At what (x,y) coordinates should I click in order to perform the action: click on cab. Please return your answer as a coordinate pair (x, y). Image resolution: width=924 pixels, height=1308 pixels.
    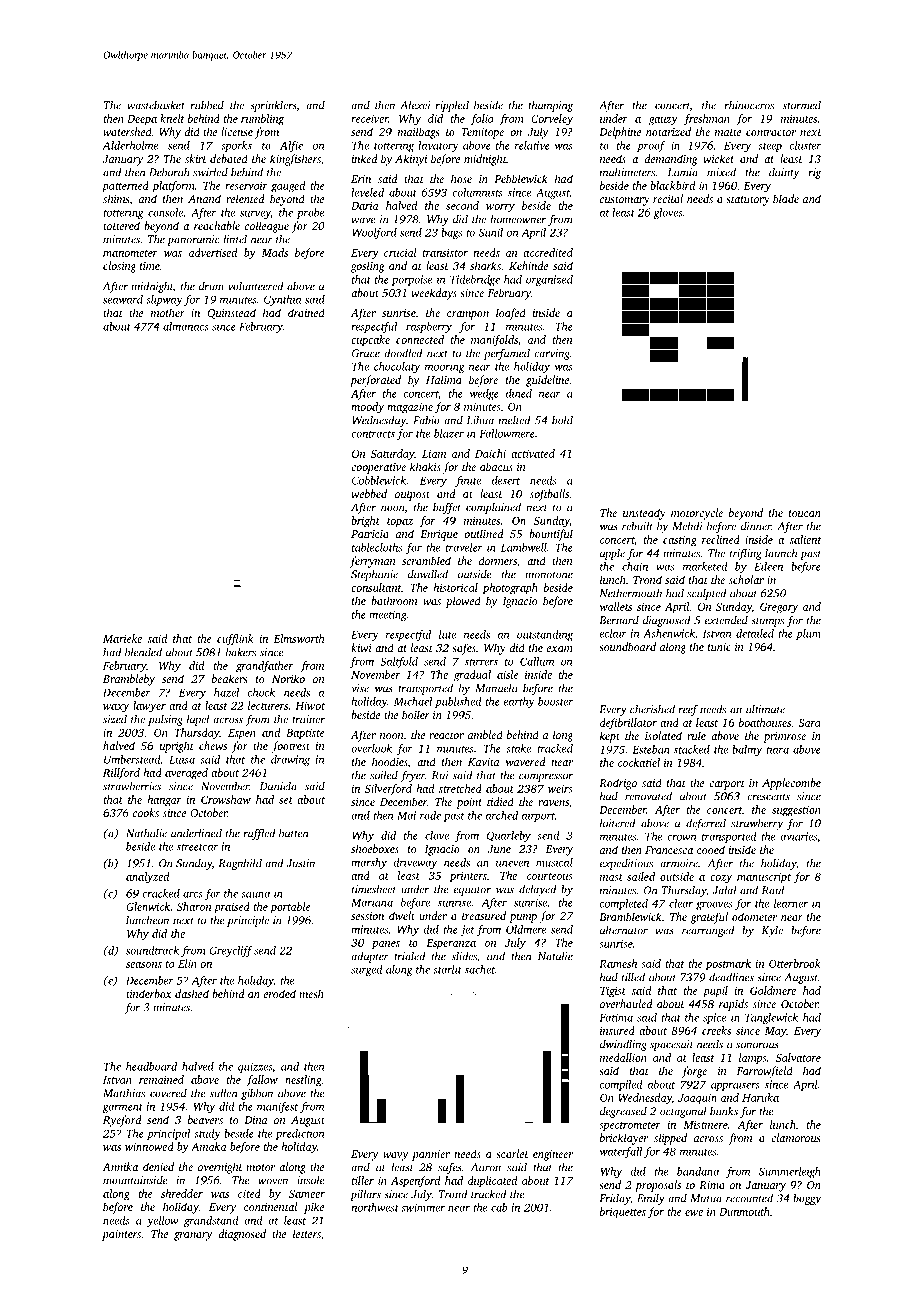
    Looking at the image, I should click on (499, 1207).
